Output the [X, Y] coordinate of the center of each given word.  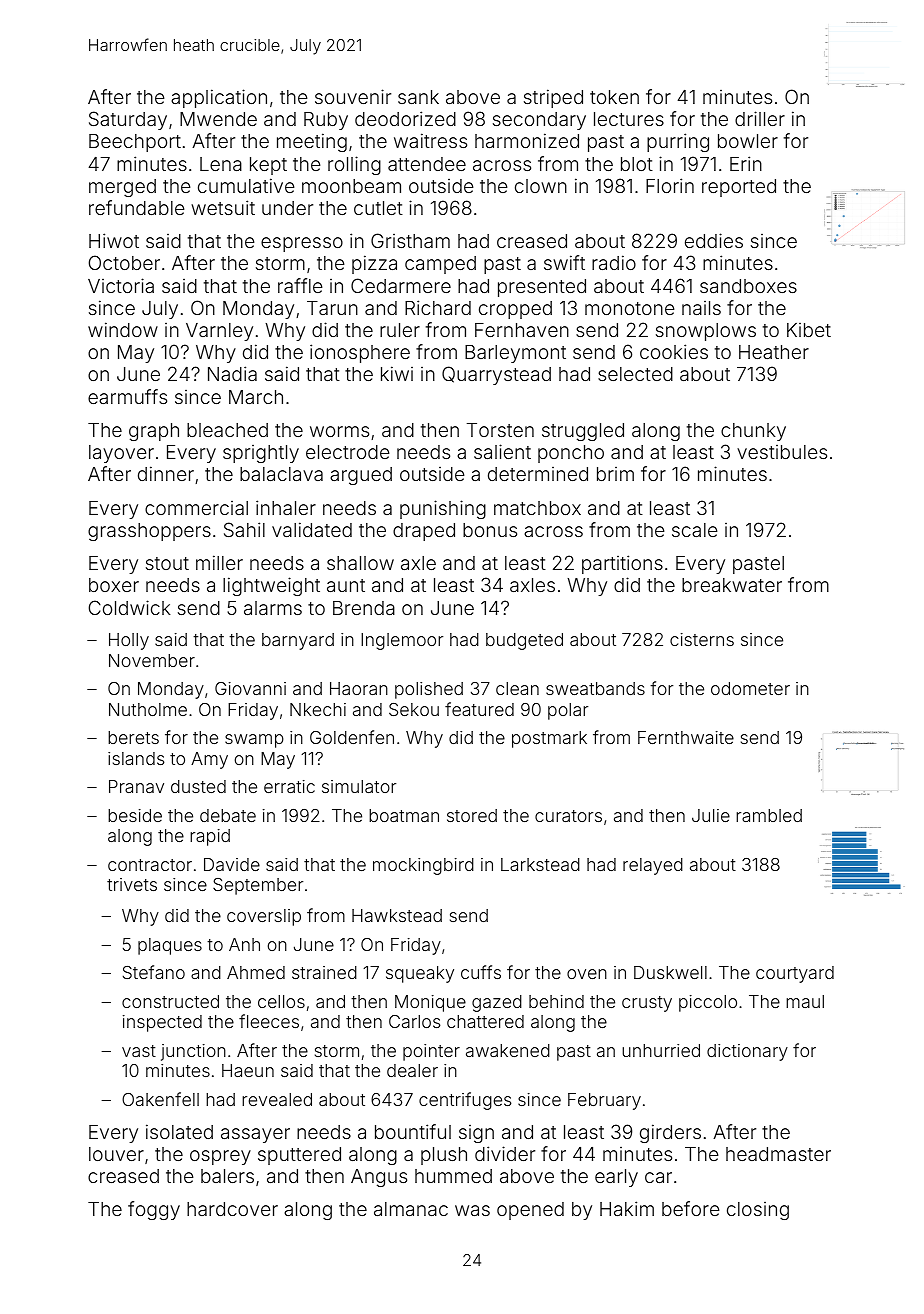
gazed [497, 1003]
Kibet [809, 330]
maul [805, 1001]
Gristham [410, 240]
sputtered [299, 1156]
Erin [746, 163]
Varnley [219, 332]
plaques [170, 946]
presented [542, 288]
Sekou [414, 709]
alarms [273, 608]
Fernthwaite [686, 737]
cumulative [246, 185]
